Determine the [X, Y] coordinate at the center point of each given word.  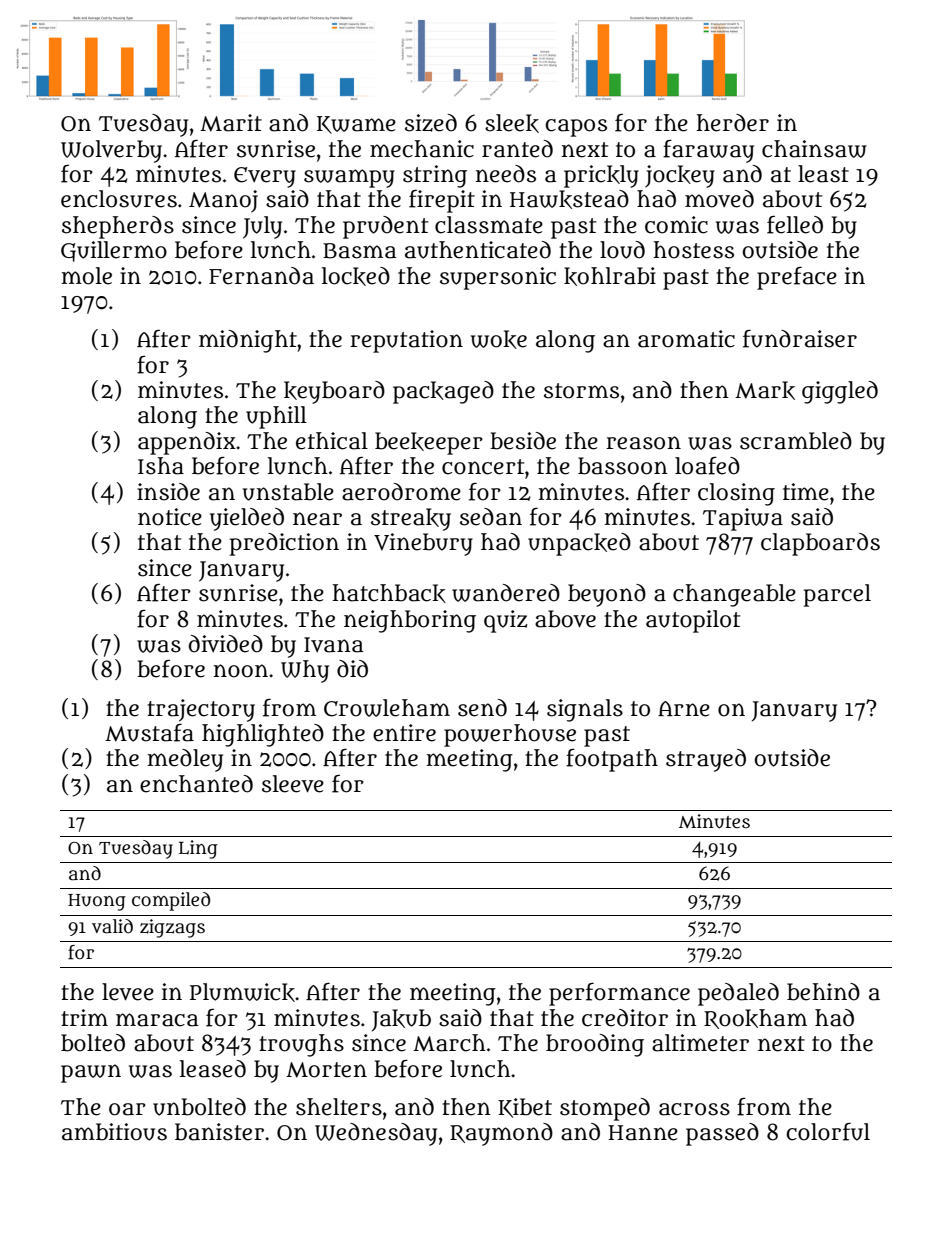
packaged [443, 392]
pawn [91, 1073]
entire [404, 733]
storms [581, 391]
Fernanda [261, 276]
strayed [706, 760]
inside [168, 492]
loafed [707, 466]
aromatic [686, 339]
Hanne [643, 1133]
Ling [198, 849]
